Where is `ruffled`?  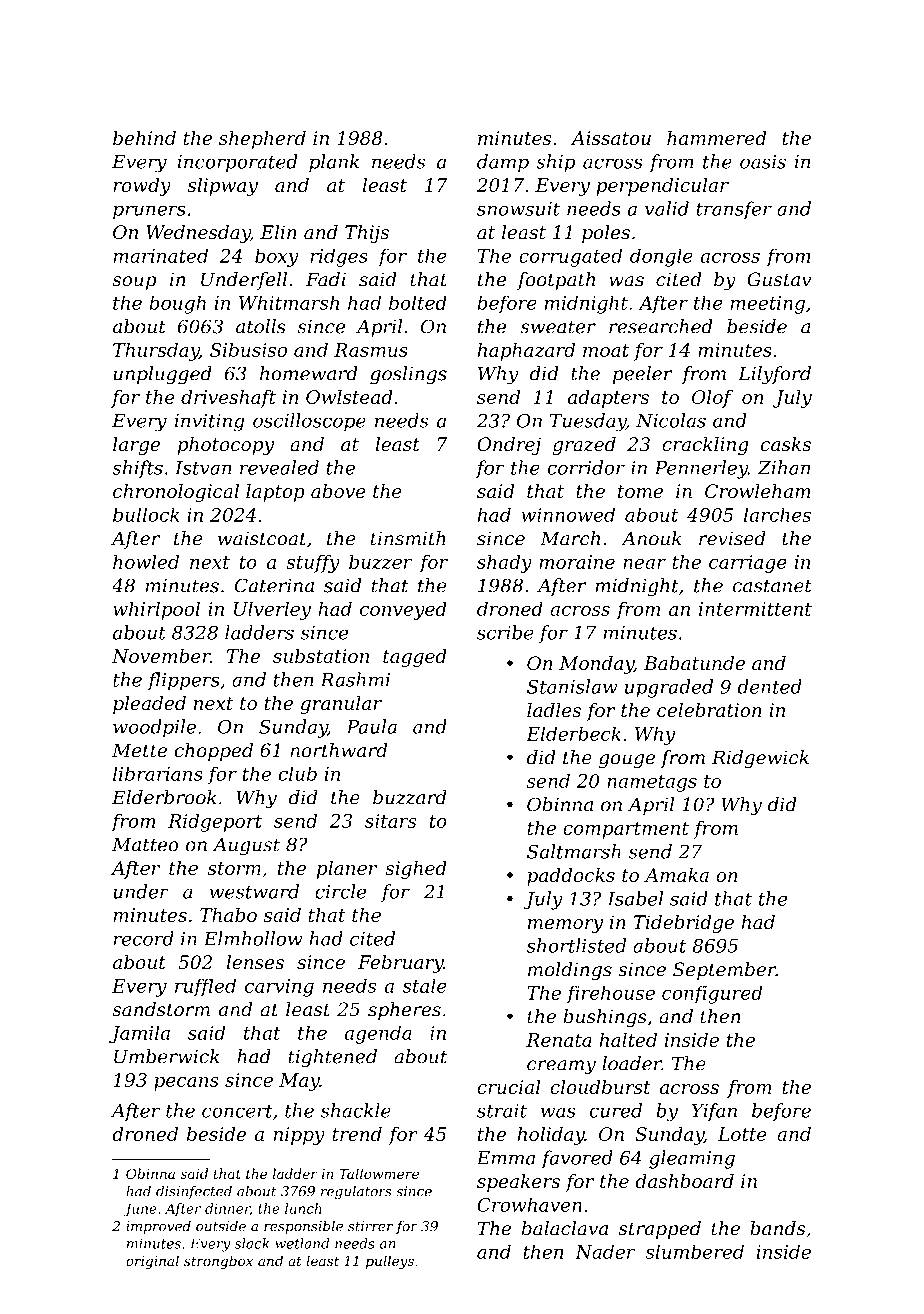 ruffled is located at coordinates (205, 987).
